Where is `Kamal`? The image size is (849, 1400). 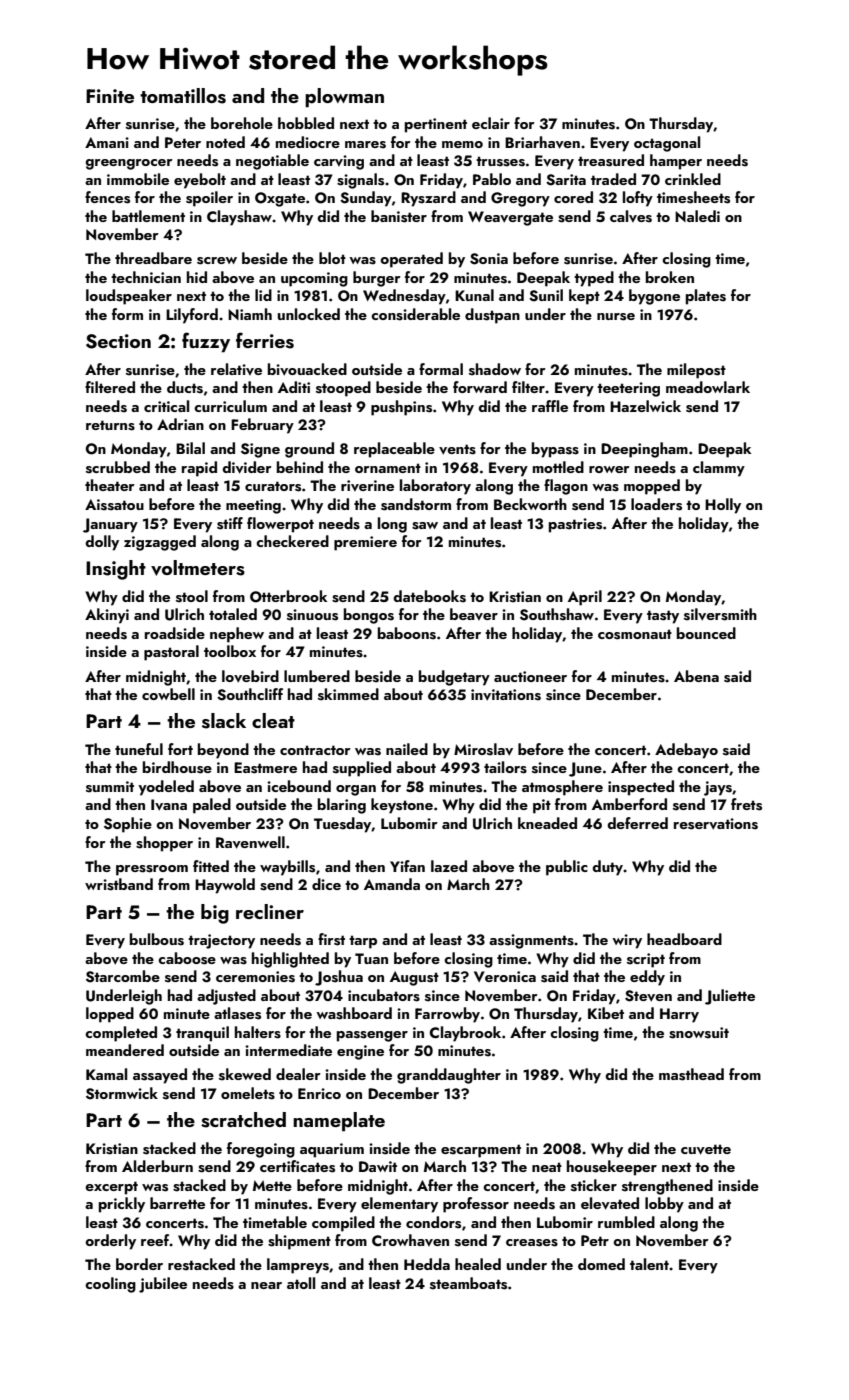 Kamal is located at coordinates (106, 1074).
